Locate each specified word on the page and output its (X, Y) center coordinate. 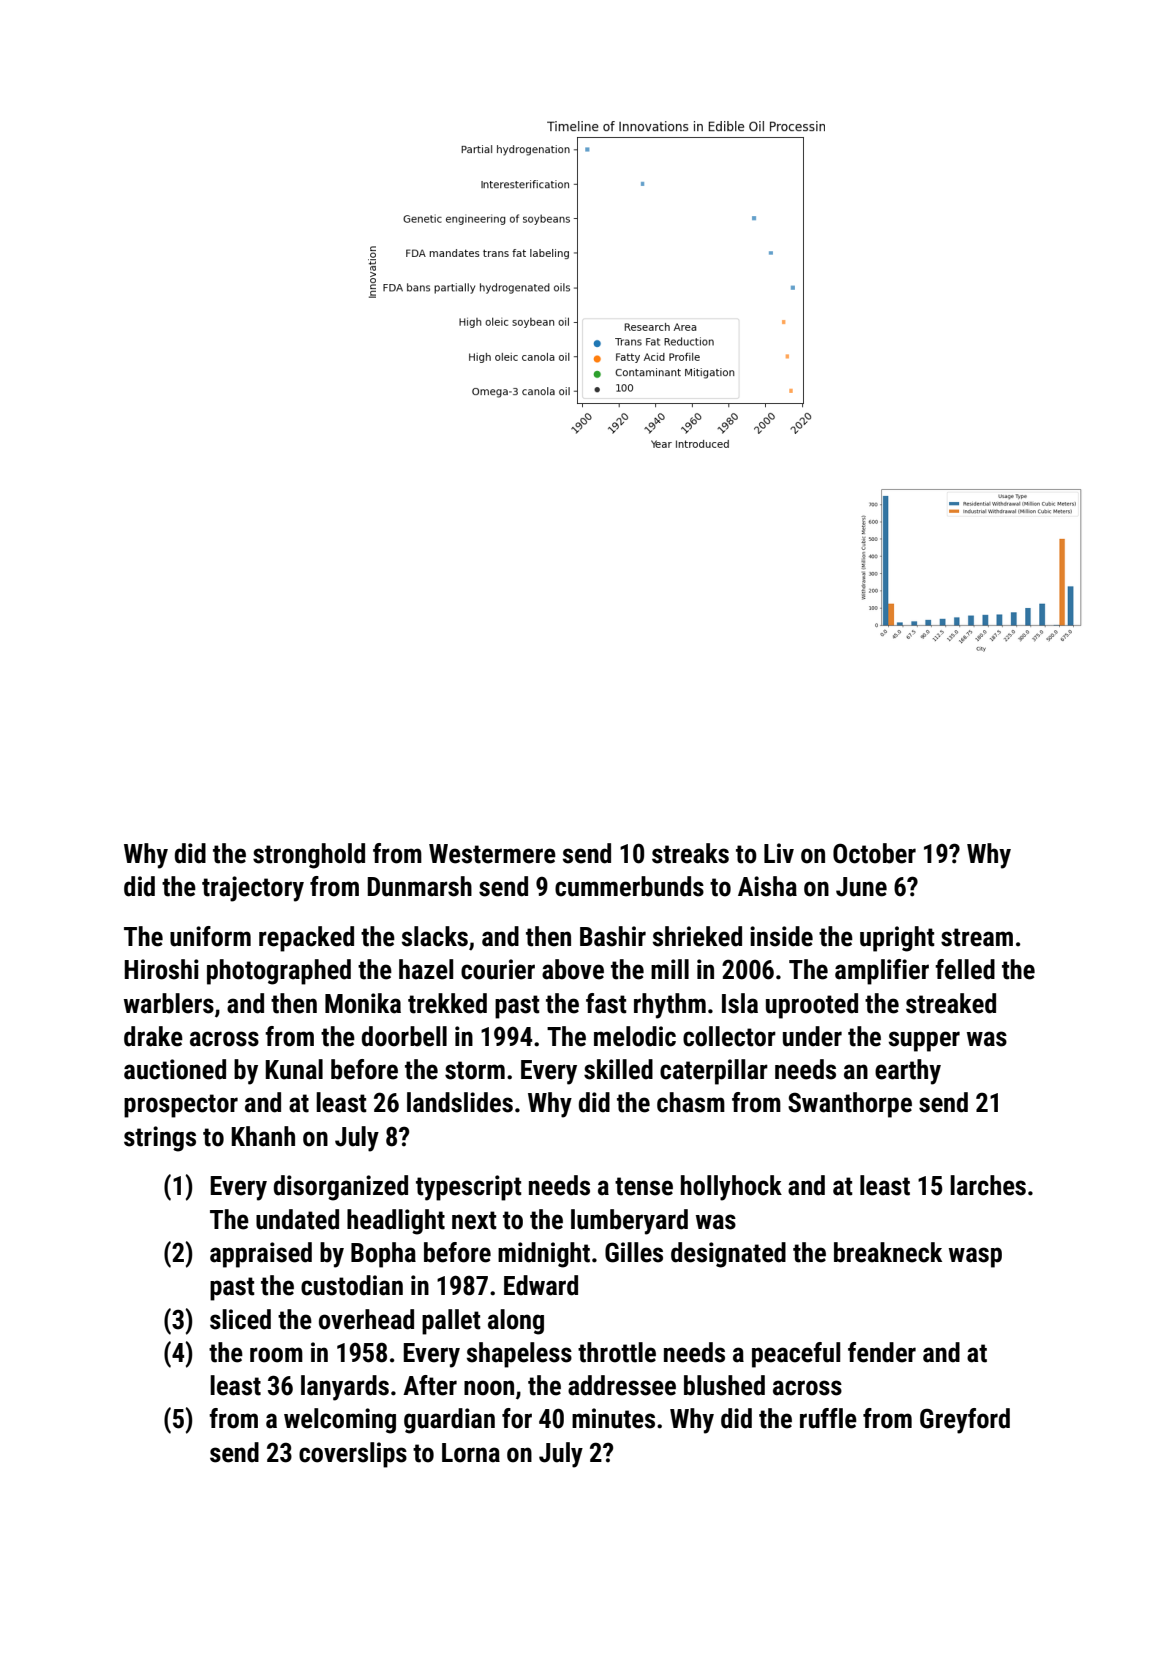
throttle (617, 1352)
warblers (169, 1003)
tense (644, 1186)
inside (781, 936)
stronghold (309, 856)
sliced (240, 1319)
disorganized (341, 1188)
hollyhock (731, 1188)
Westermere (492, 854)
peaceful (796, 1355)
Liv (779, 853)
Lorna (471, 1453)
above (573, 969)
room (276, 1355)
